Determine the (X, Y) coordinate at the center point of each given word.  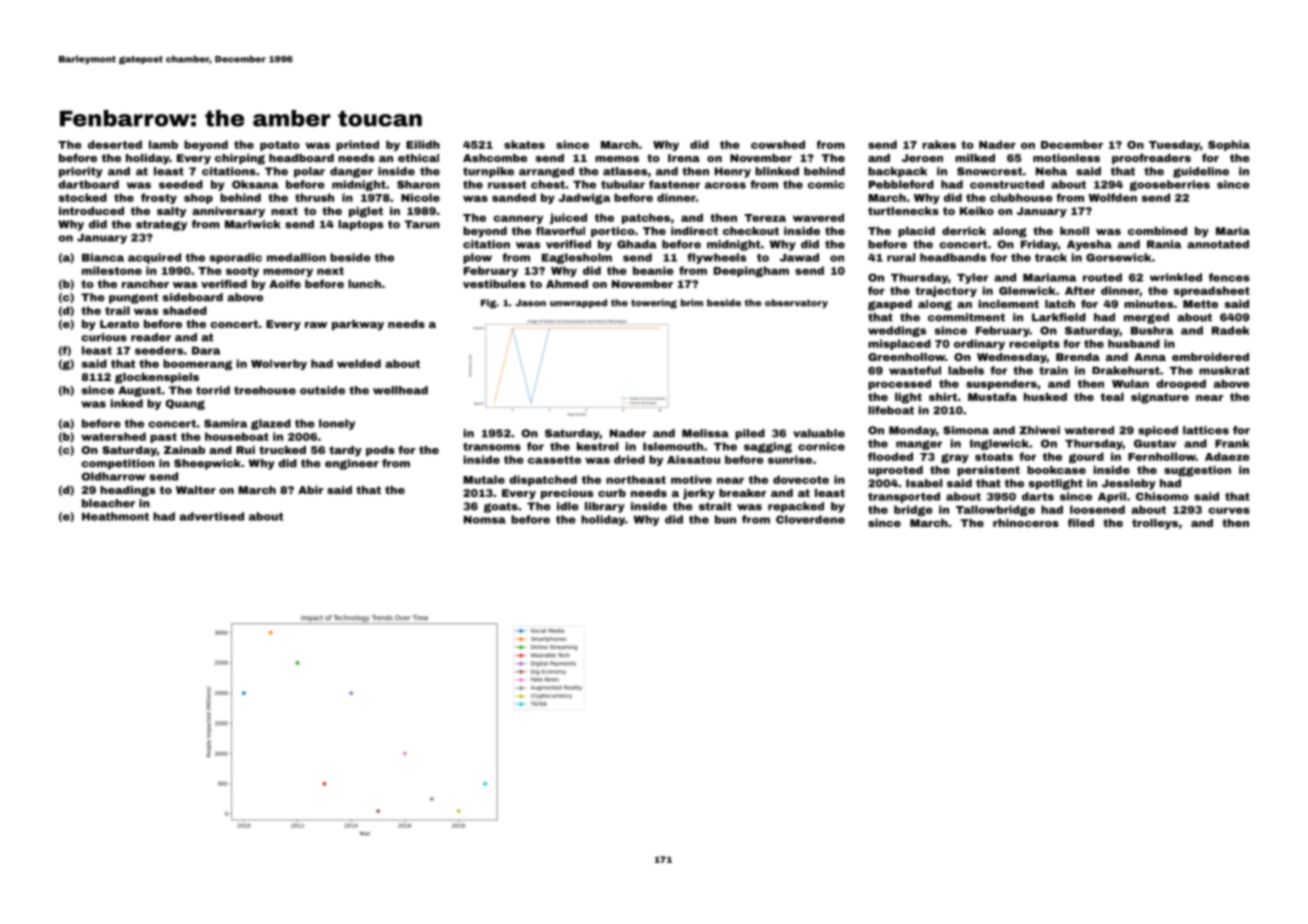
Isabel (924, 483)
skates (524, 144)
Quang (185, 404)
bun (725, 519)
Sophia (1229, 145)
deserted (115, 144)
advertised (211, 516)
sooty (242, 272)
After (1080, 290)
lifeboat (891, 410)
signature (1160, 398)
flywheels (716, 258)
